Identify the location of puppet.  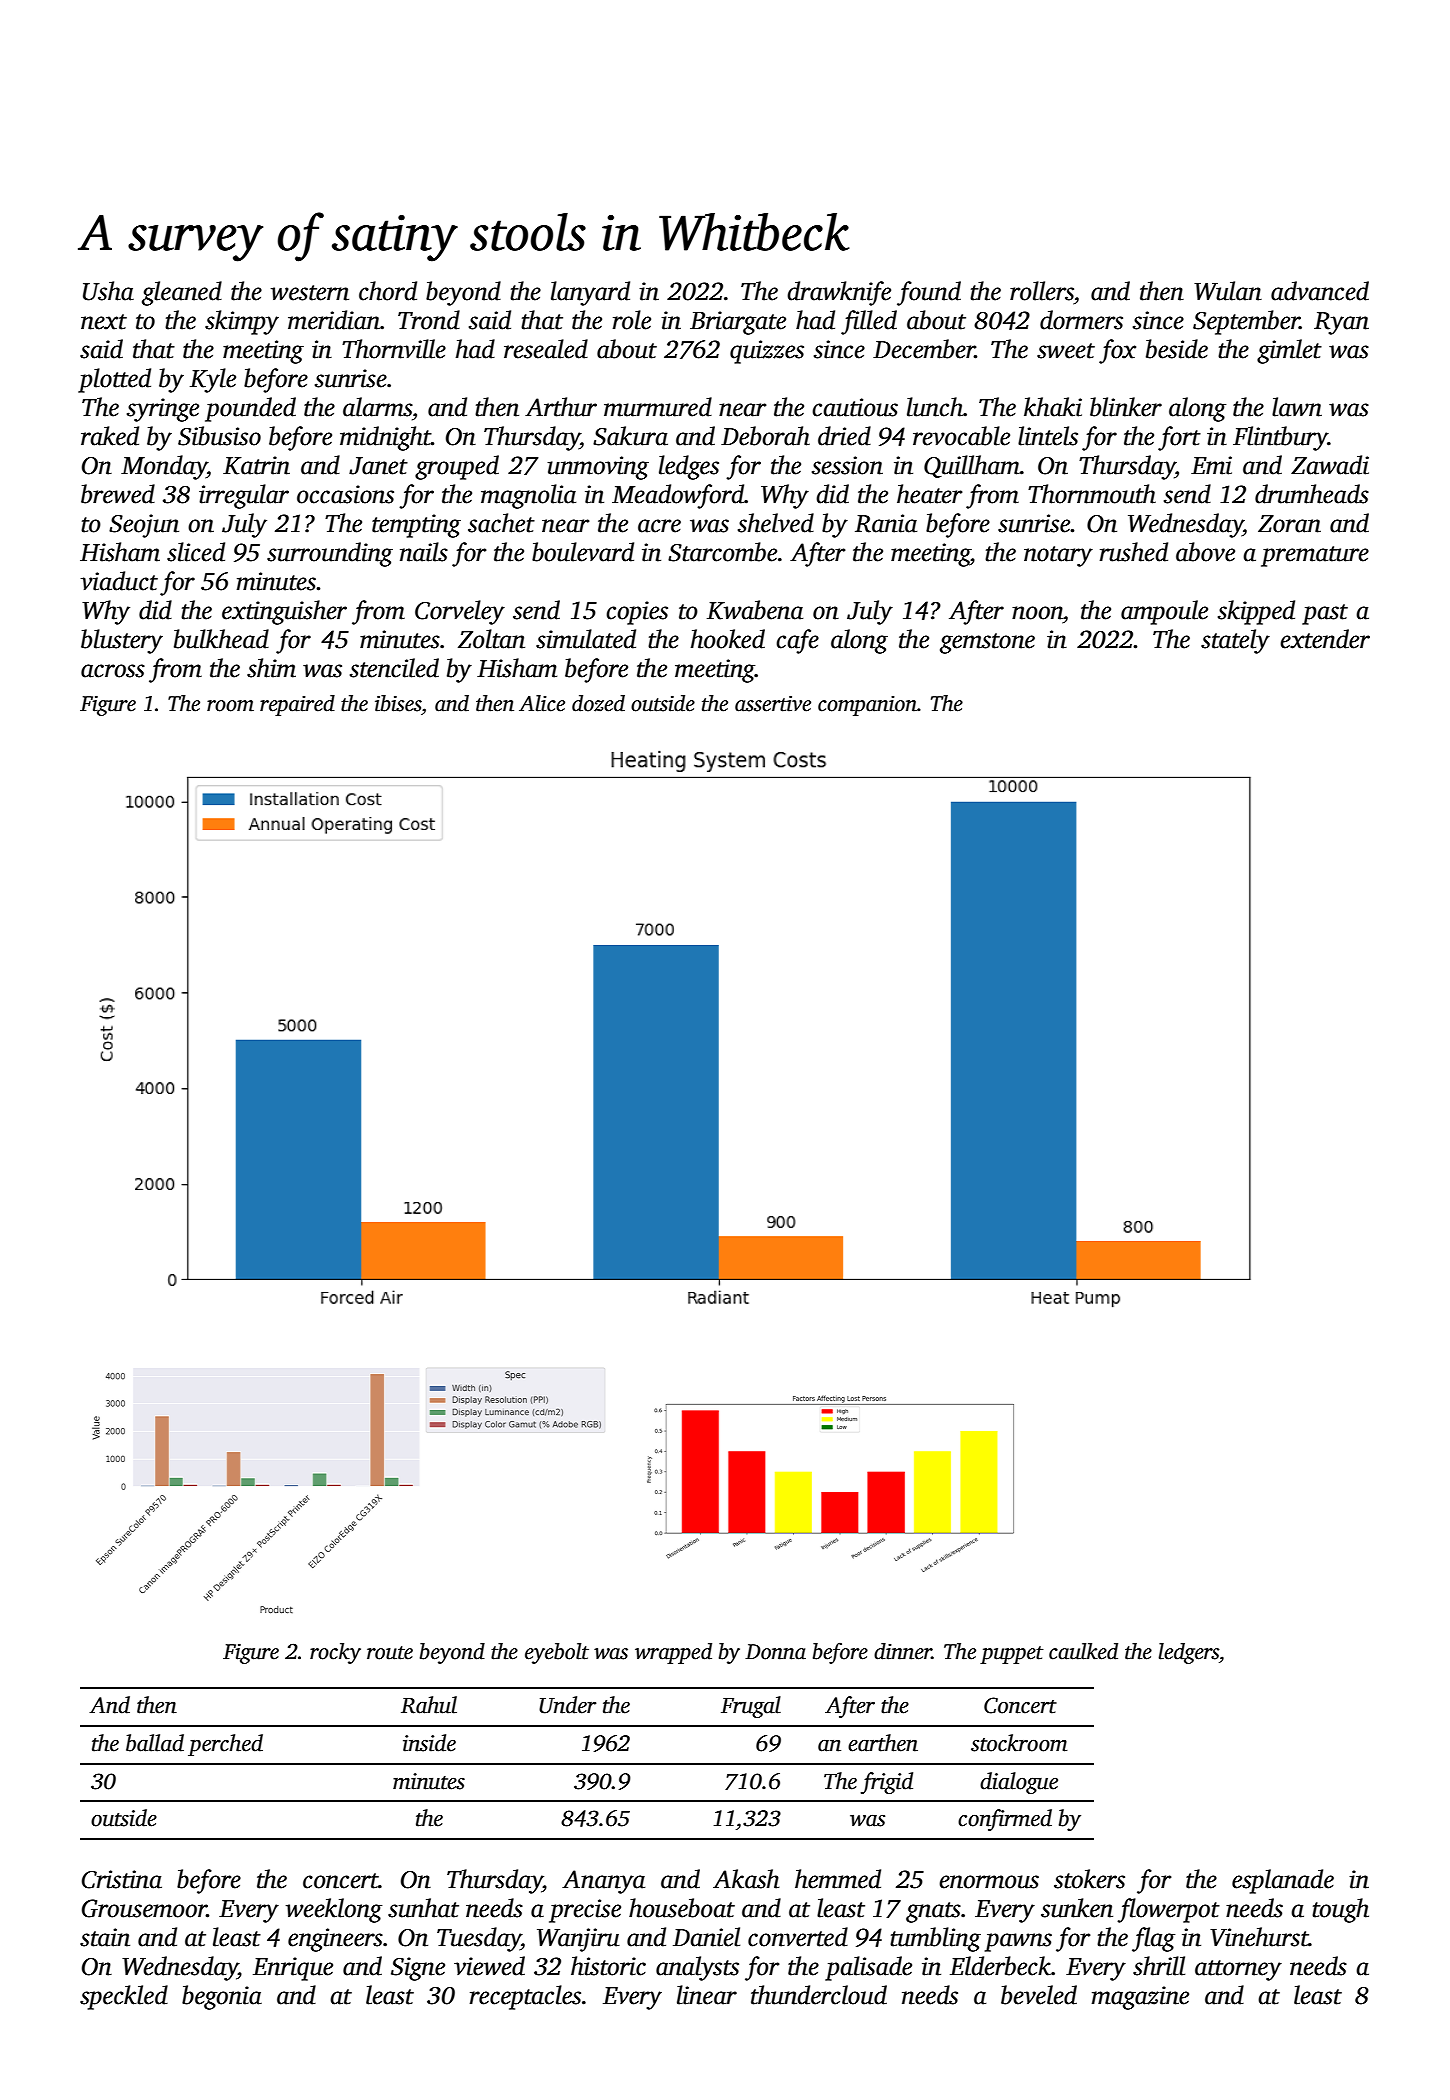
(1012, 1655).
